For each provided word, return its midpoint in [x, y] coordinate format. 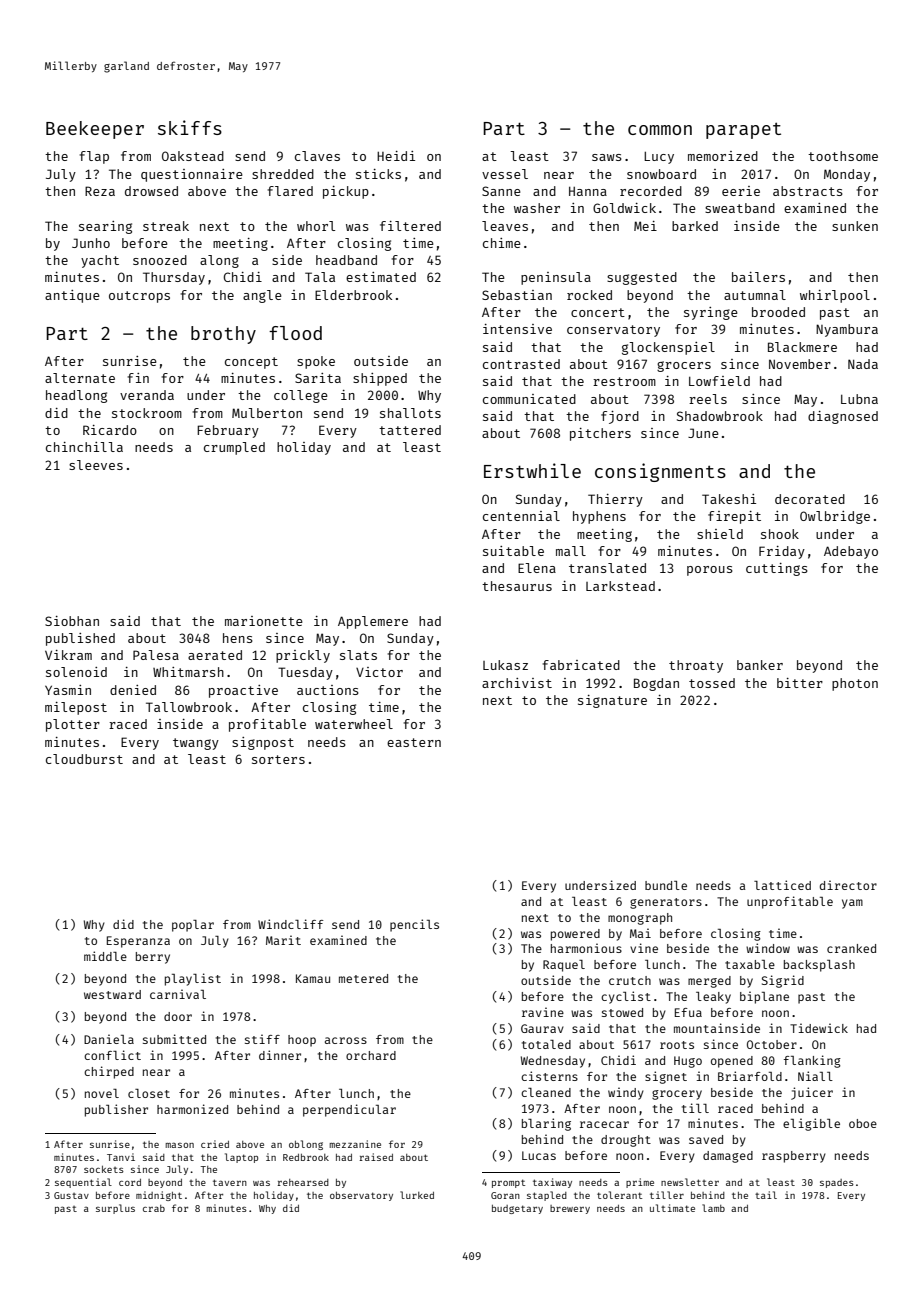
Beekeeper [95, 130]
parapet [743, 131]
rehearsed [303, 1182]
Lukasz [505, 665]
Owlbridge [835, 517]
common [660, 130]
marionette [264, 621]
